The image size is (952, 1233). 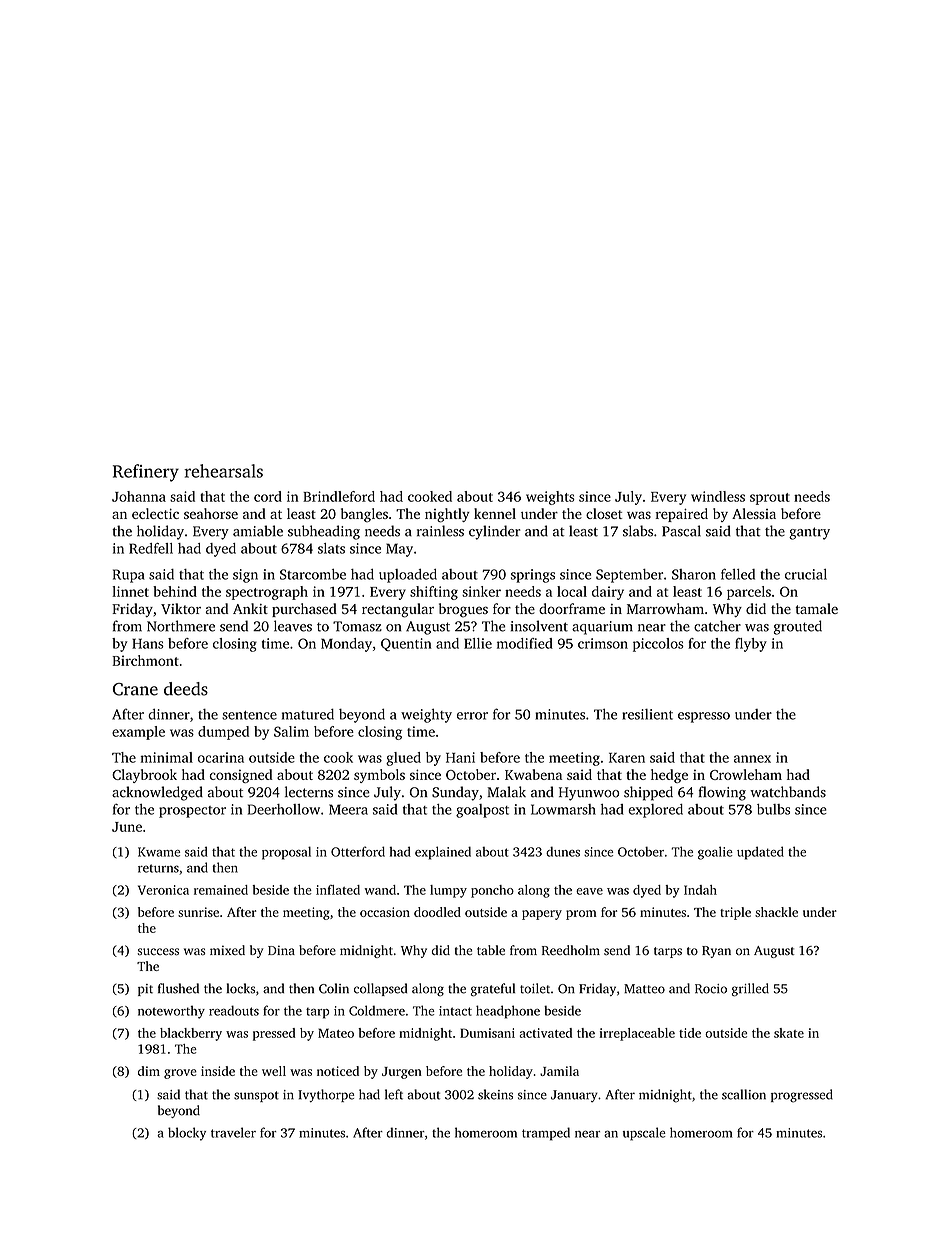 I want to click on June, so click(x=127, y=827).
